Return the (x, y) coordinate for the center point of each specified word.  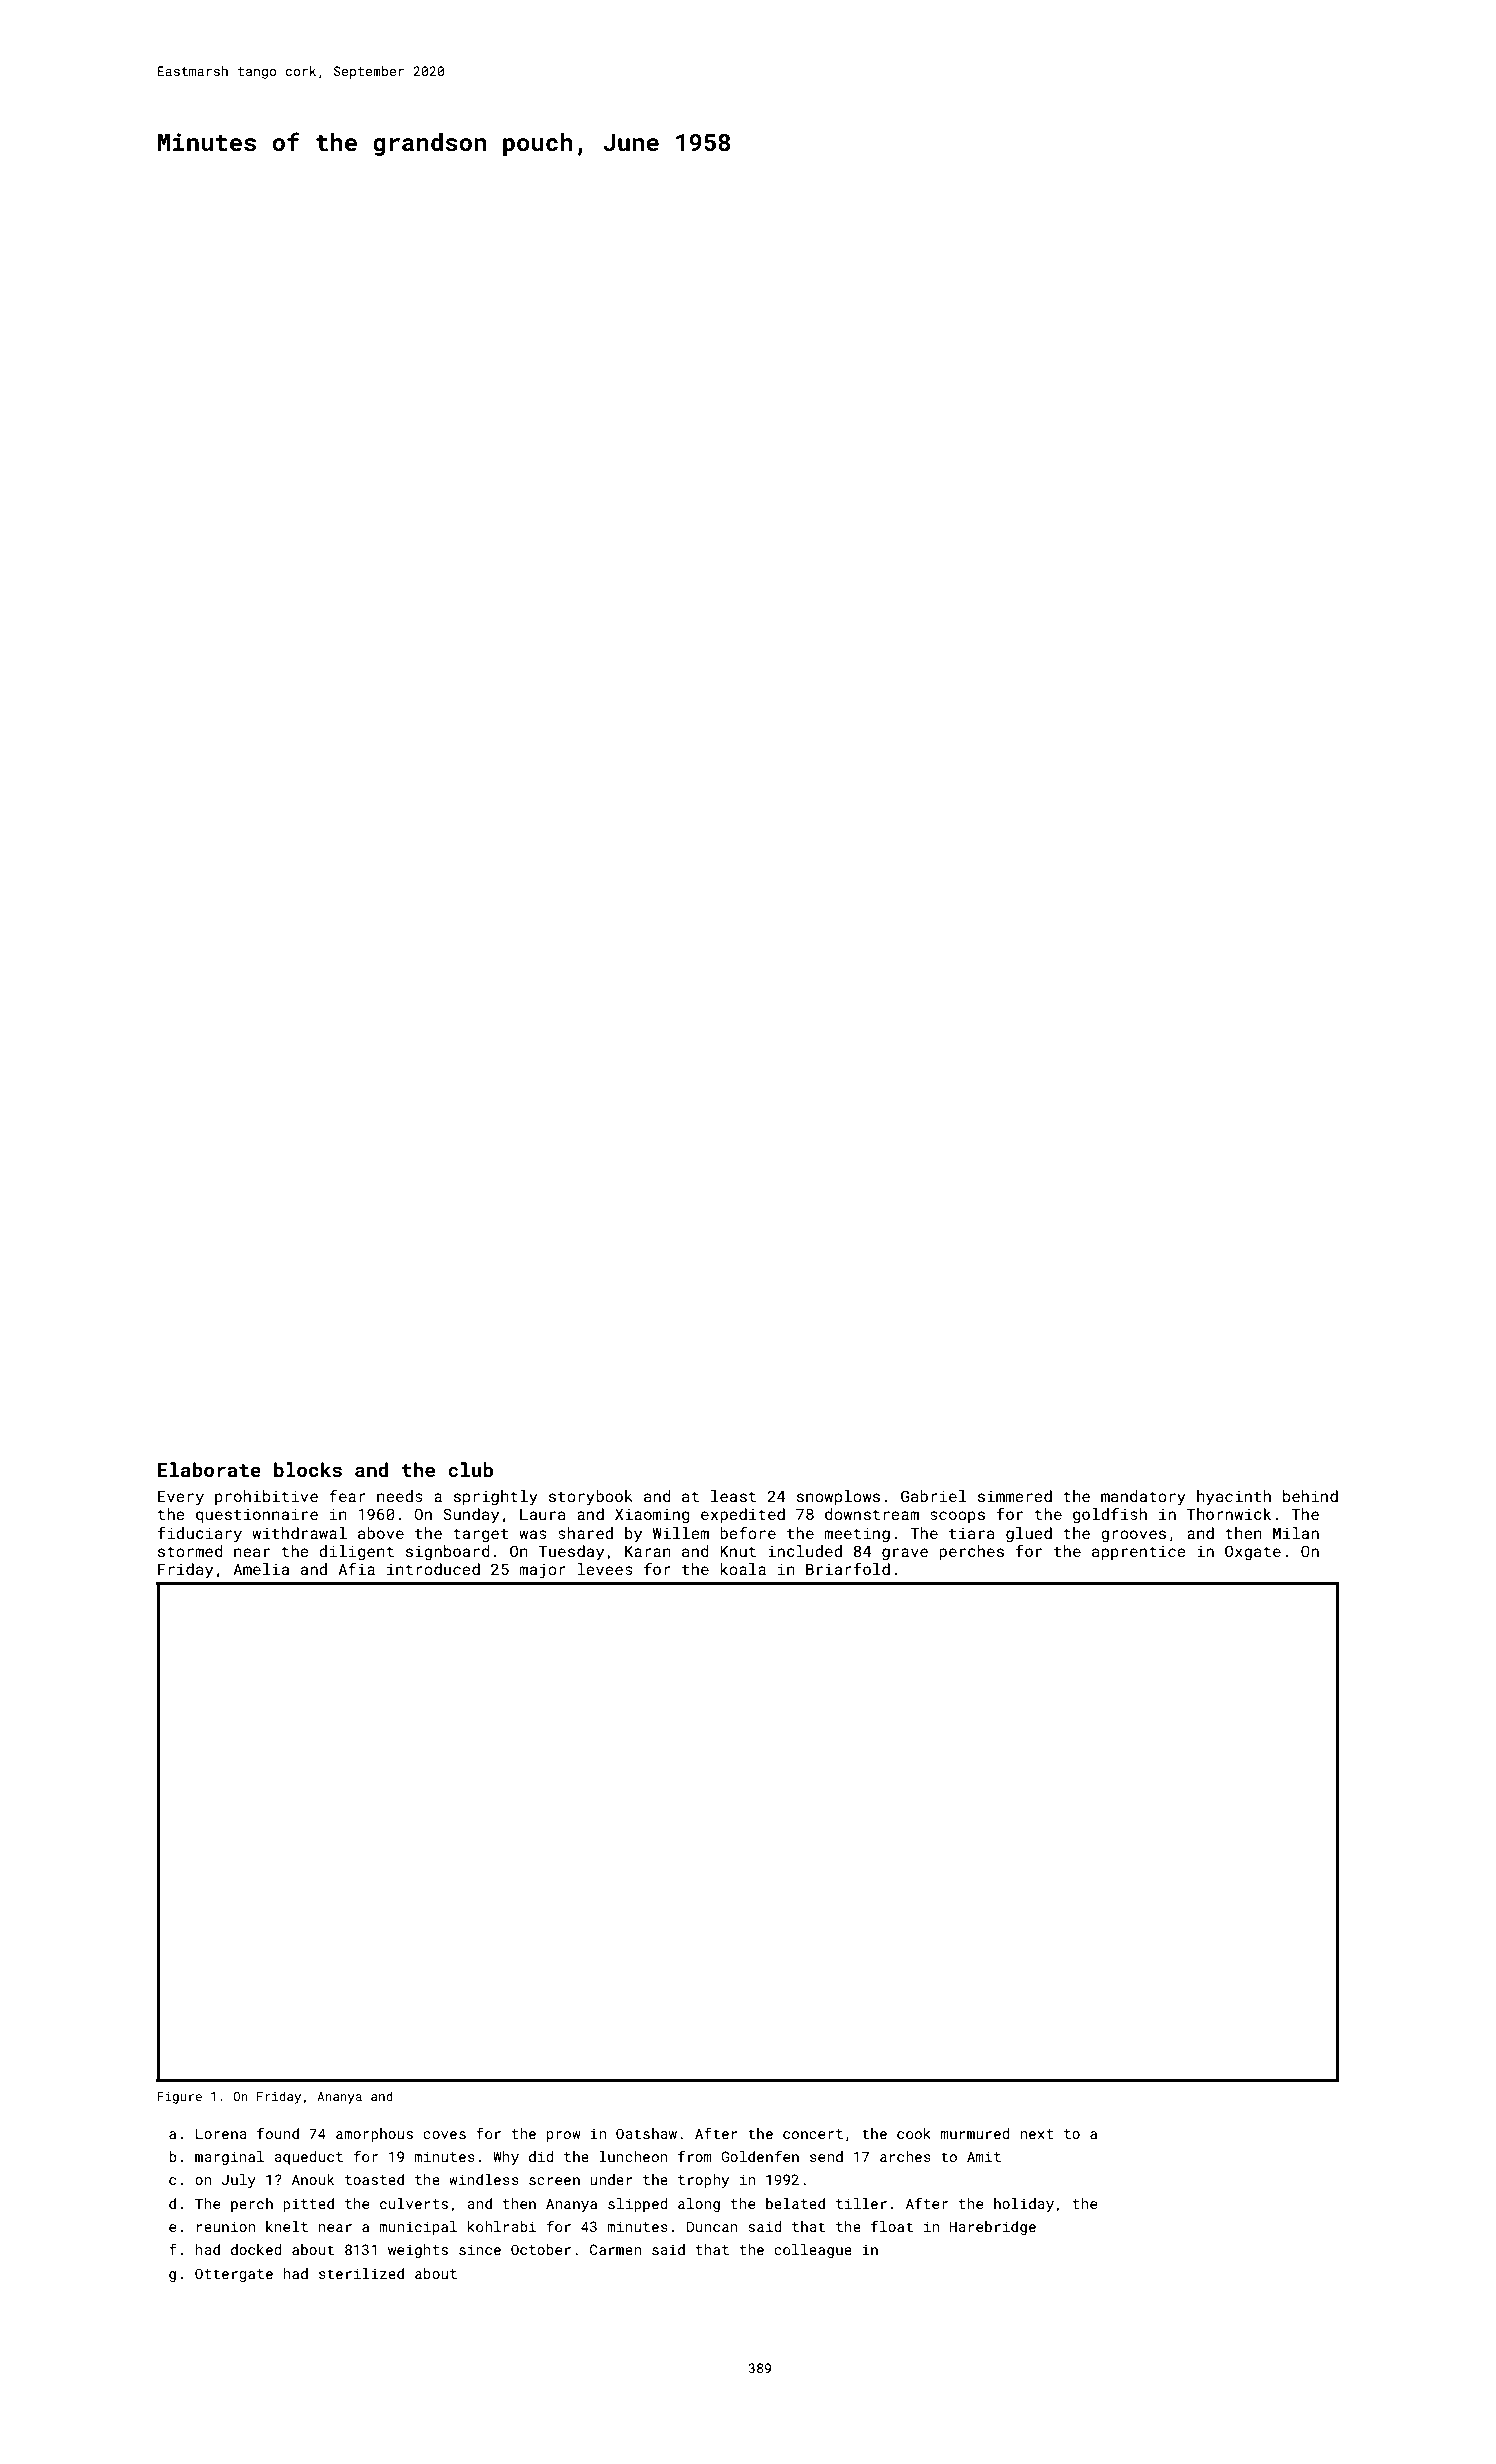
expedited (743, 1515)
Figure (180, 2098)
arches (905, 2156)
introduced (433, 1569)
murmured (975, 2133)
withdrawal (299, 1533)
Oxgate (1253, 1553)
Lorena (221, 2133)
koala (743, 1569)
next (1036, 2134)
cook (914, 2133)
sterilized (361, 2273)
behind (1310, 1496)
